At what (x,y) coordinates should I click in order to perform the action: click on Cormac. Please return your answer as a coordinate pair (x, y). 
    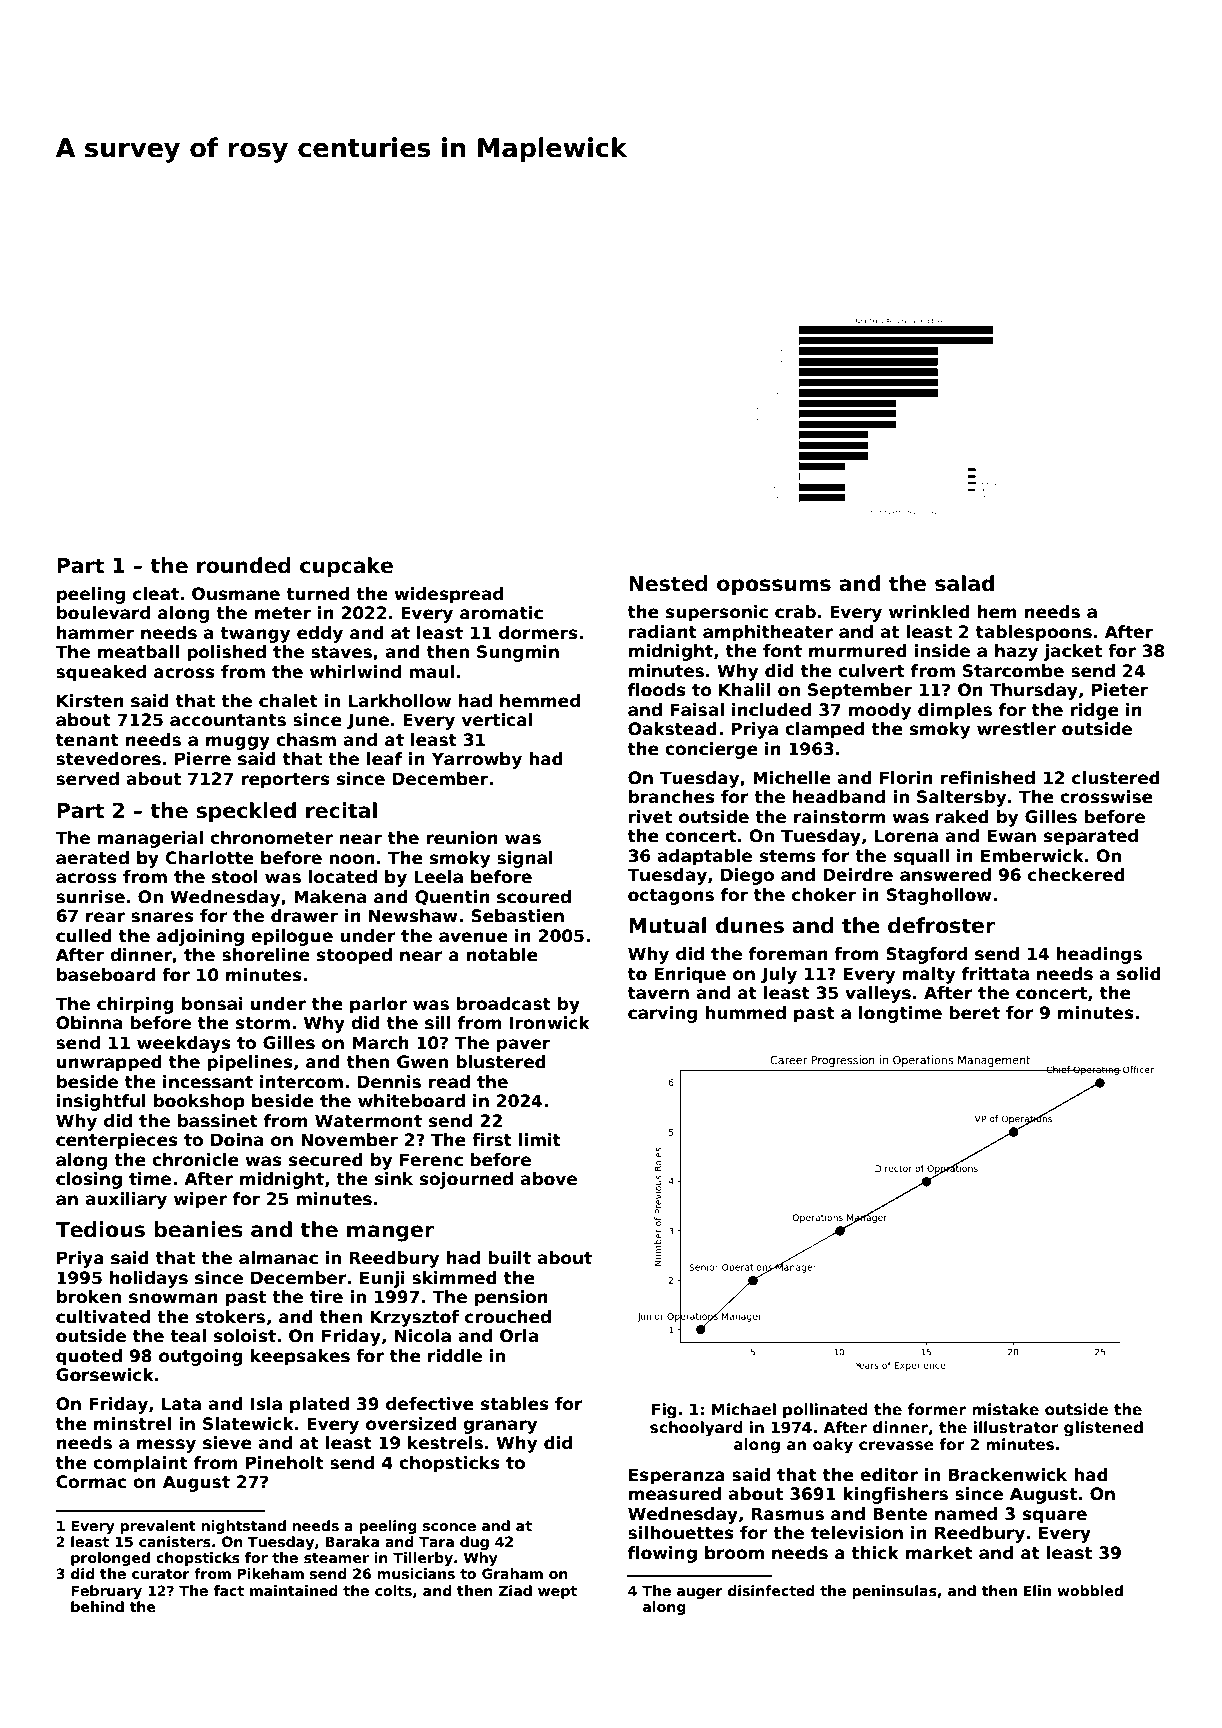
    Looking at the image, I should click on (91, 1482).
